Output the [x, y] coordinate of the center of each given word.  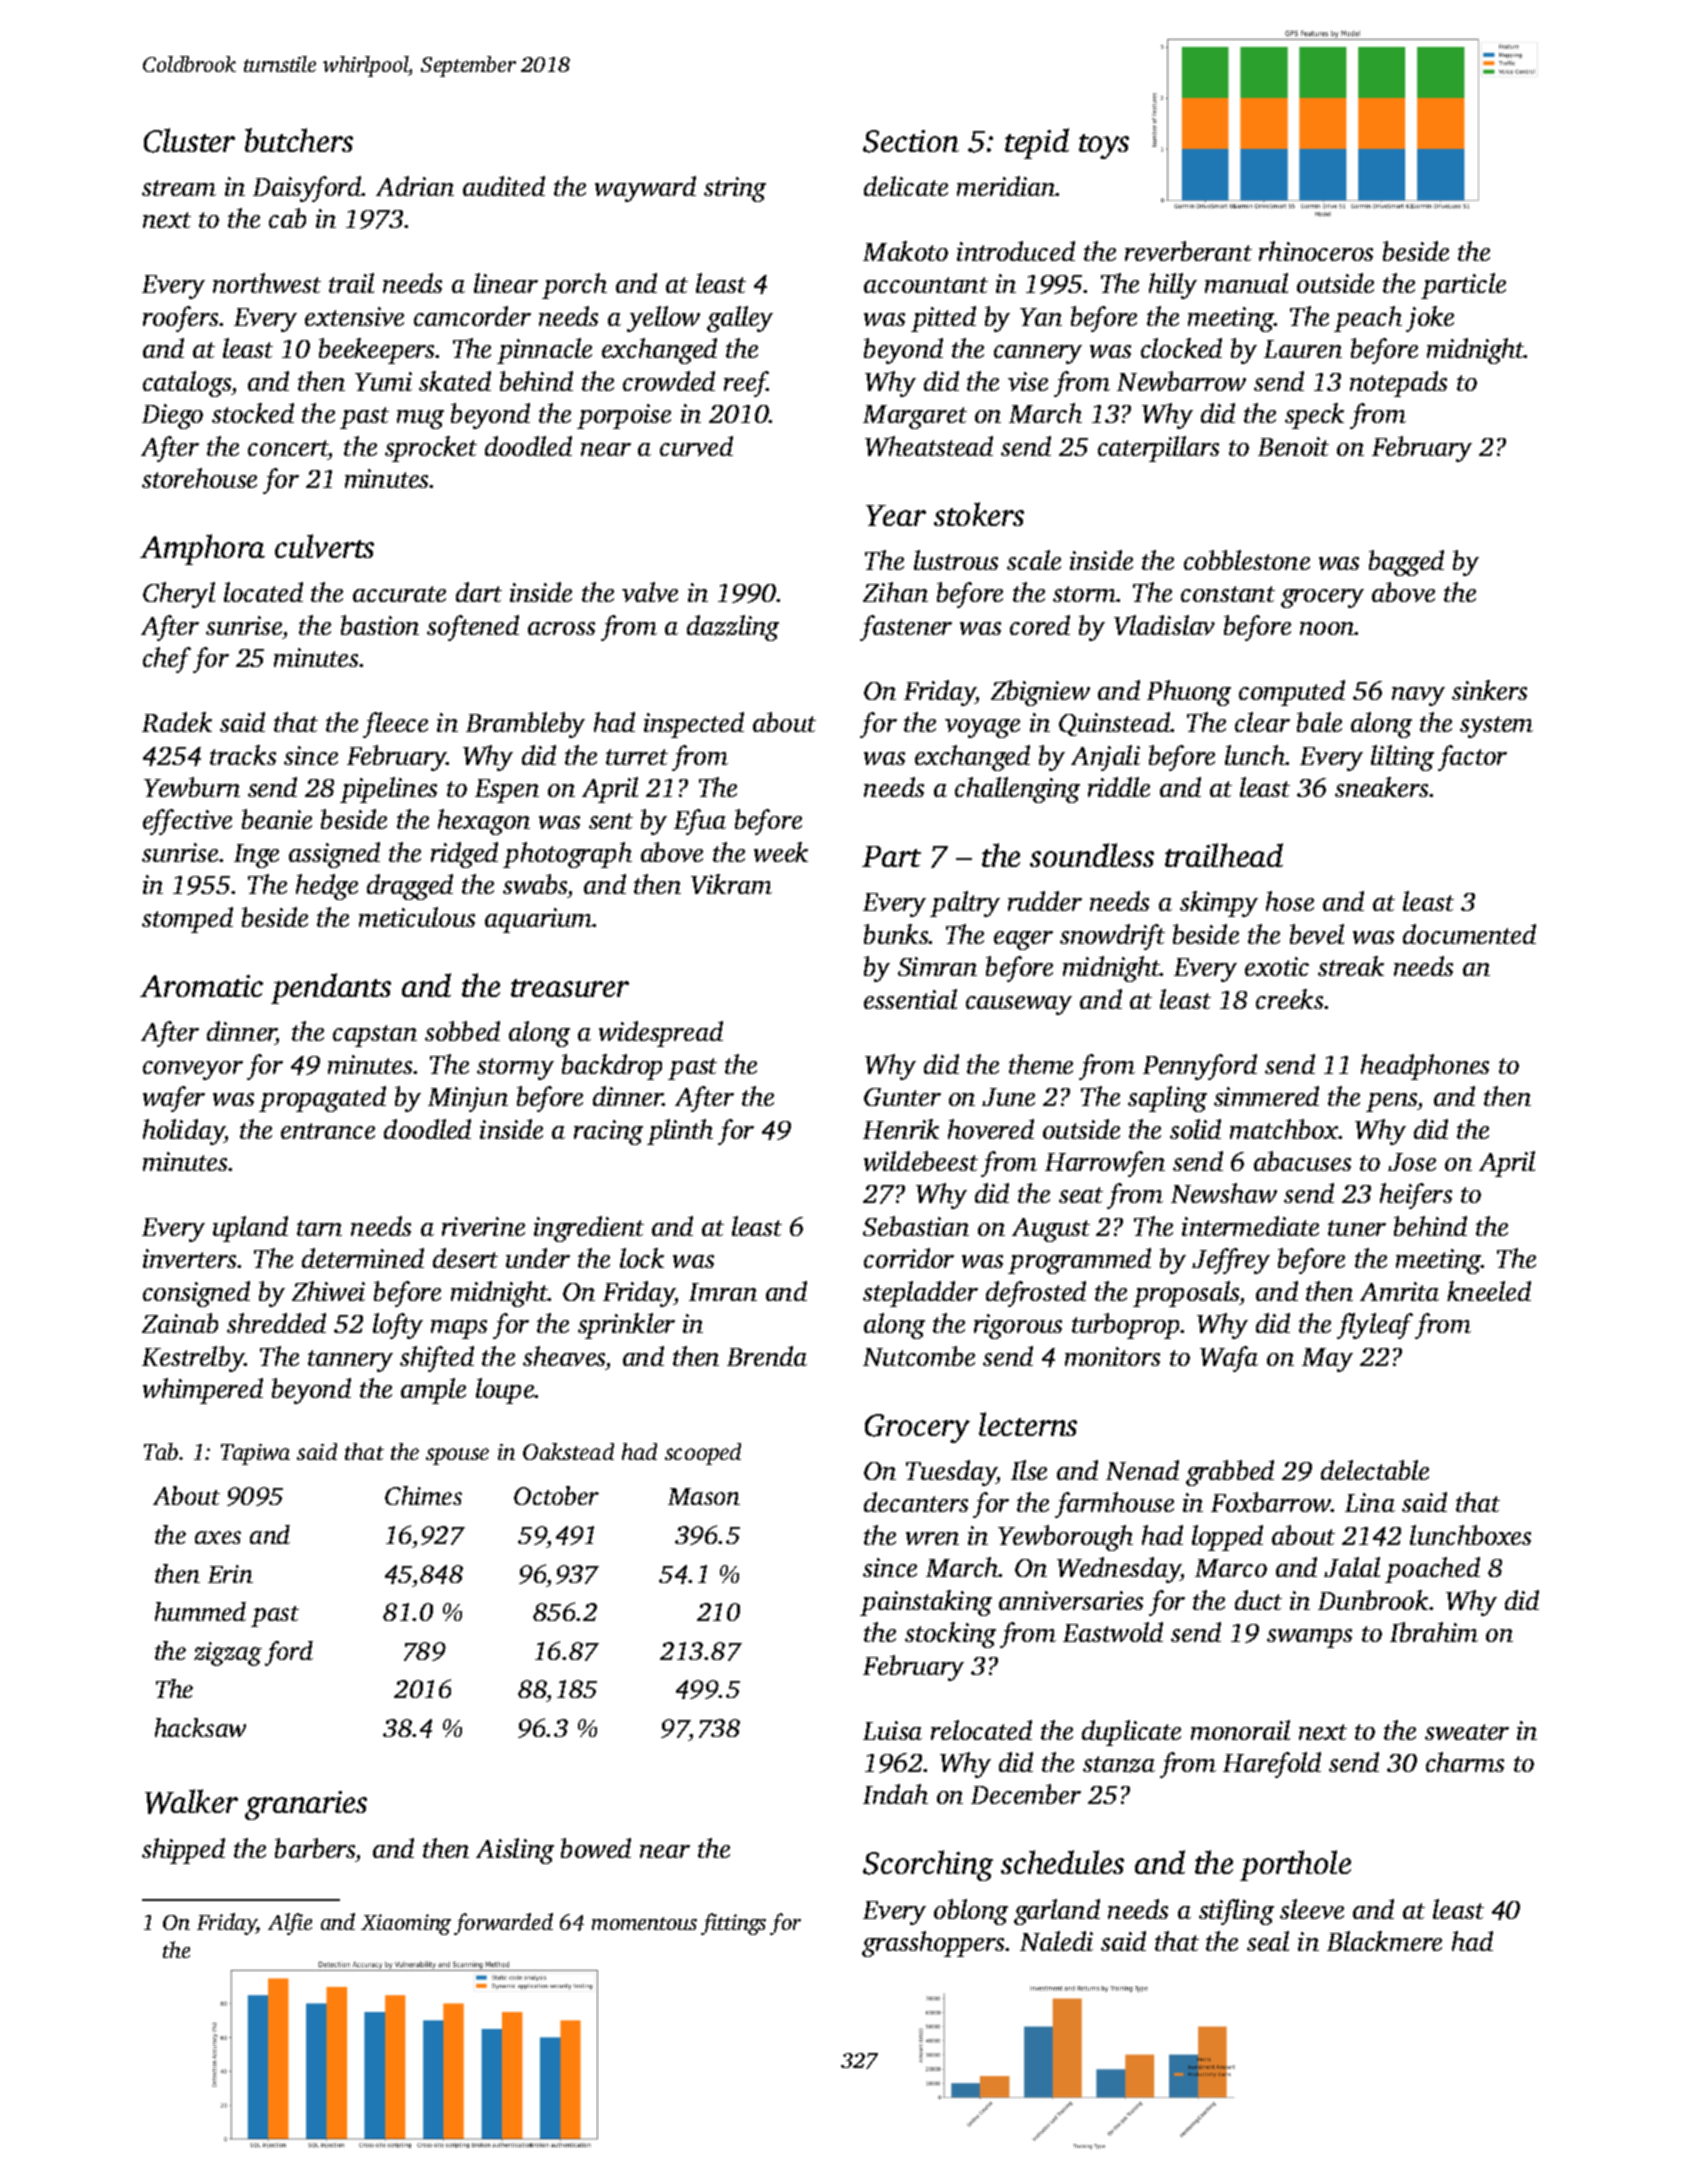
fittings [733, 1924]
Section [911, 141]
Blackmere [1384, 1941]
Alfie [290, 1924]
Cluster [189, 140]
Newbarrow [1181, 381]
